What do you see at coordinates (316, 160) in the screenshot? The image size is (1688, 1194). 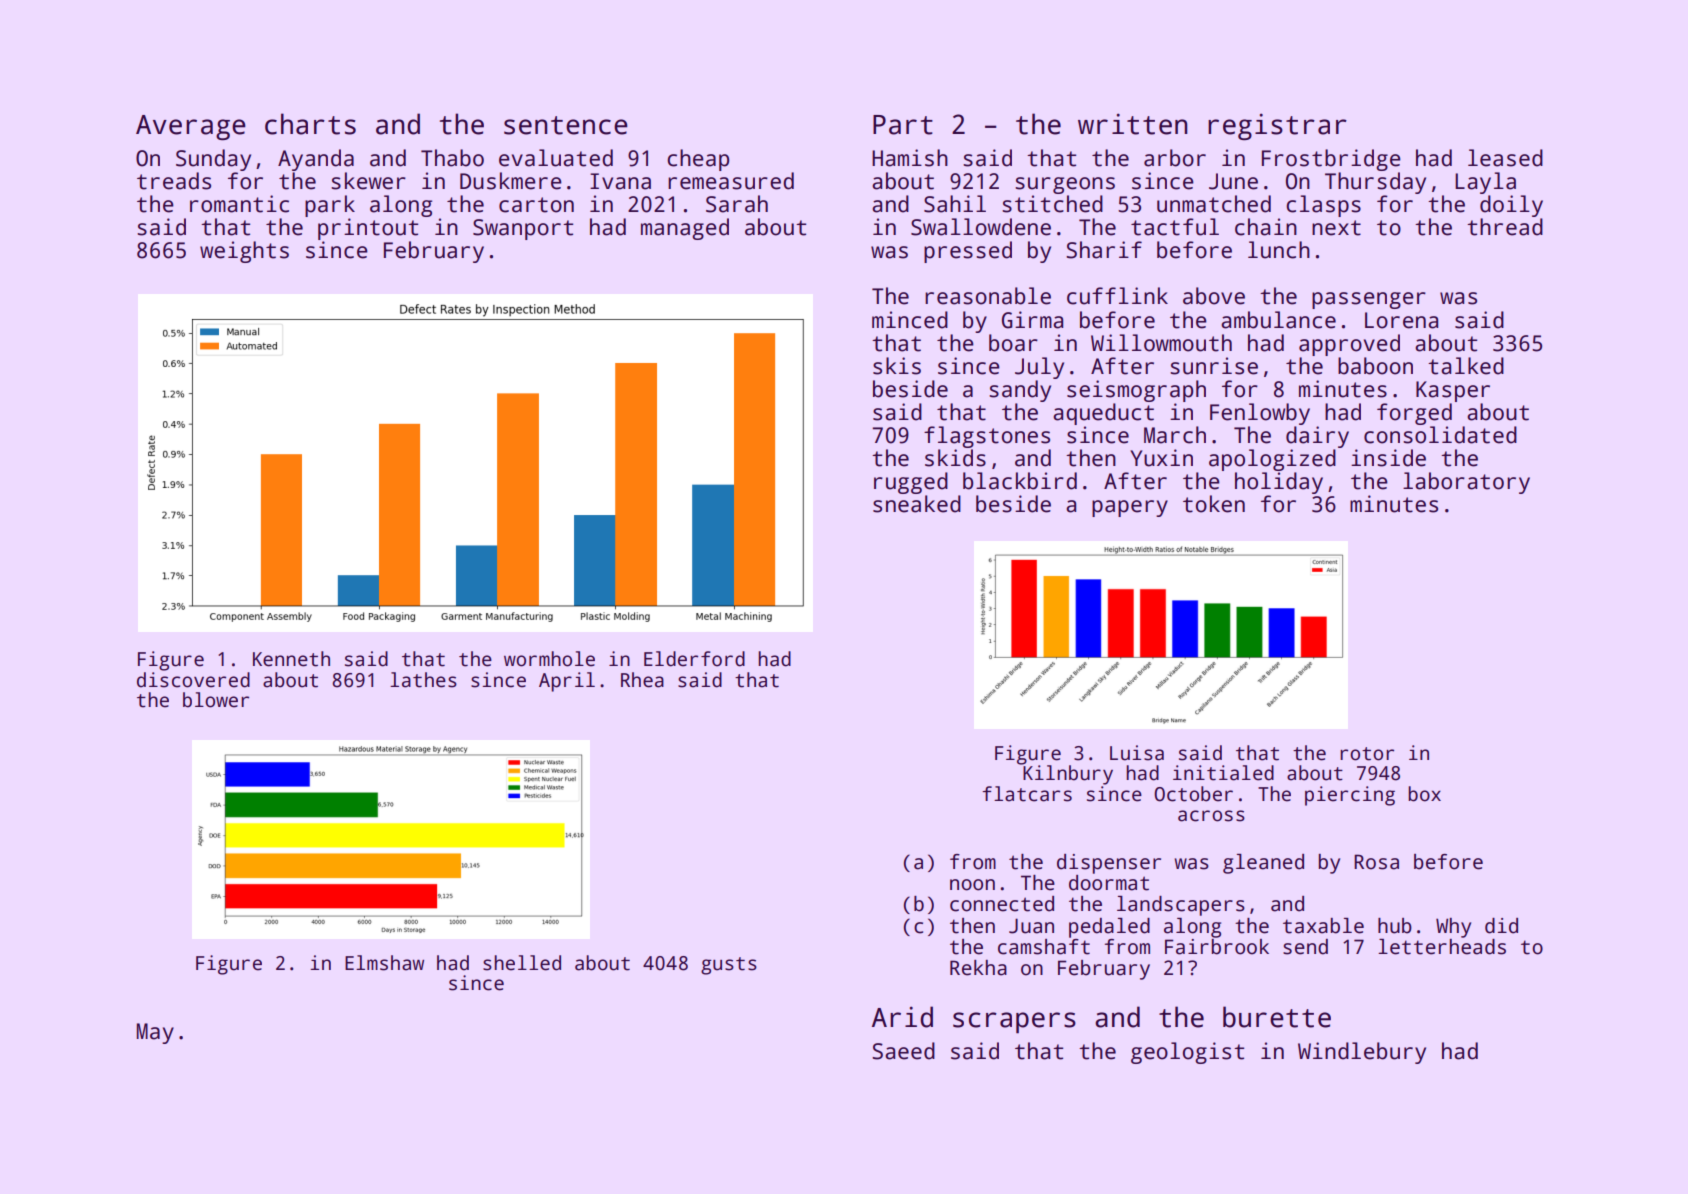 I see `Ayanda` at bounding box center [316, 160].
